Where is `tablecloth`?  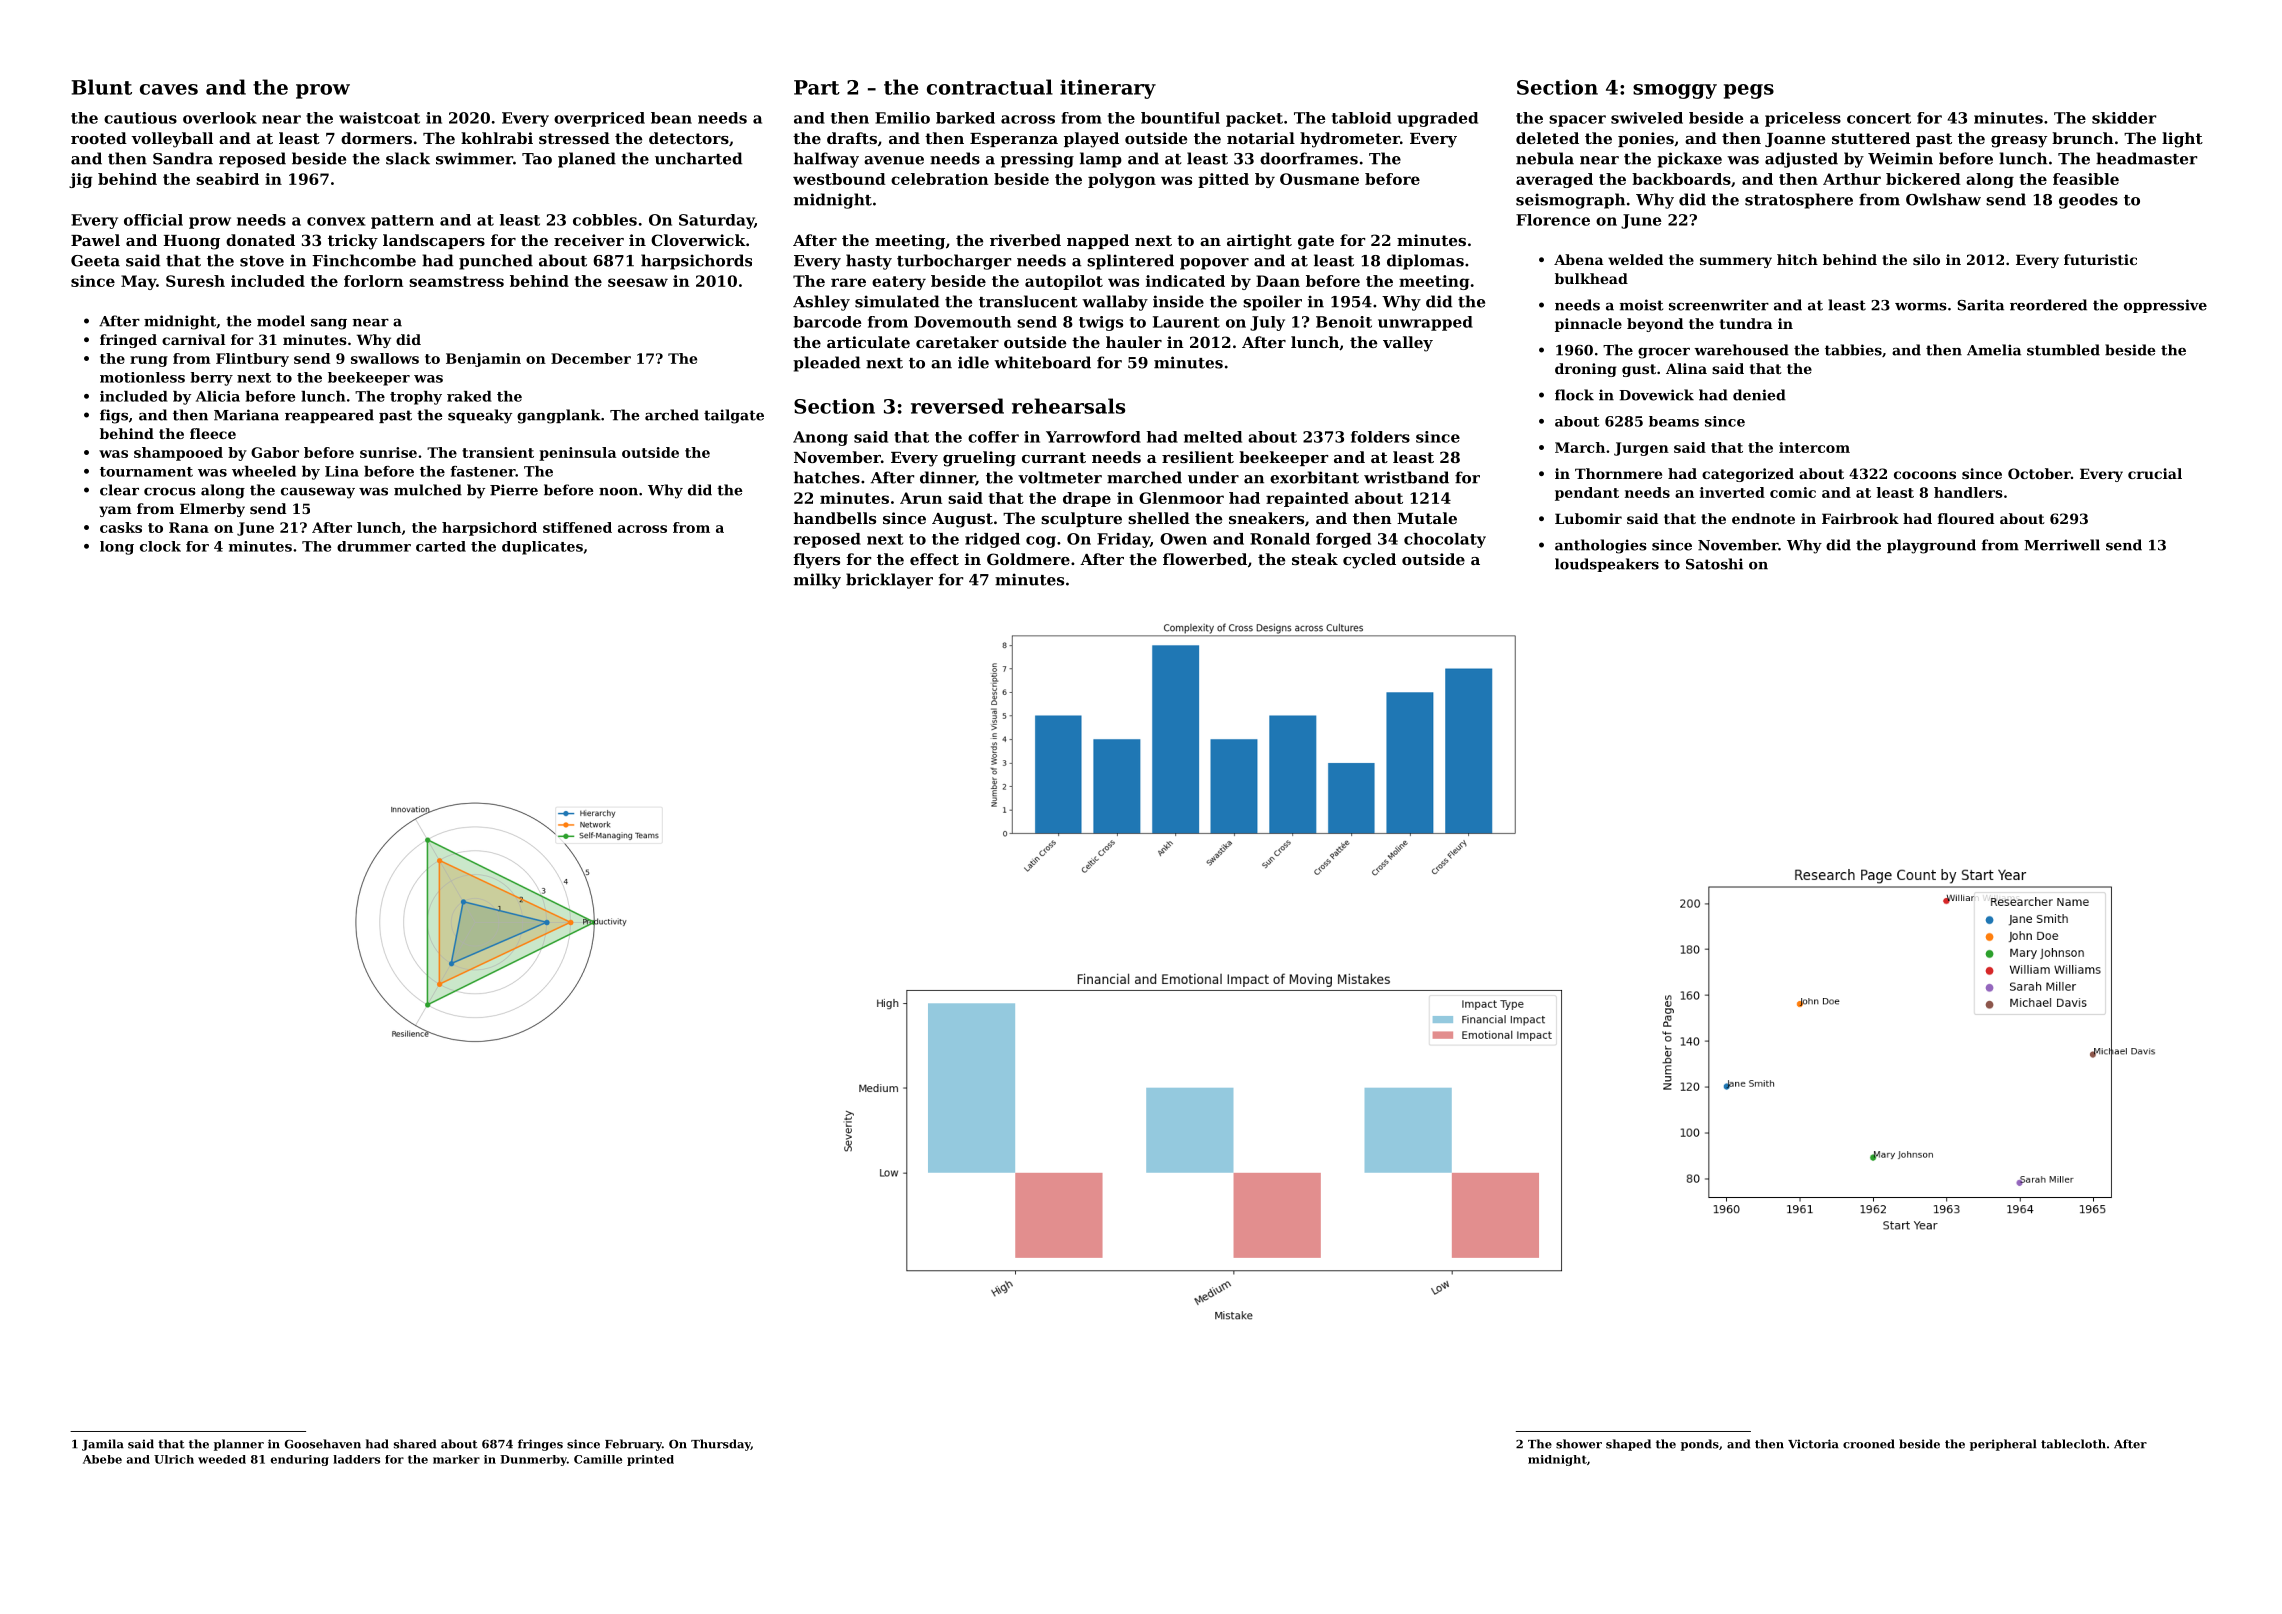
tablecloth is located at coordinates (2073, 1444).
